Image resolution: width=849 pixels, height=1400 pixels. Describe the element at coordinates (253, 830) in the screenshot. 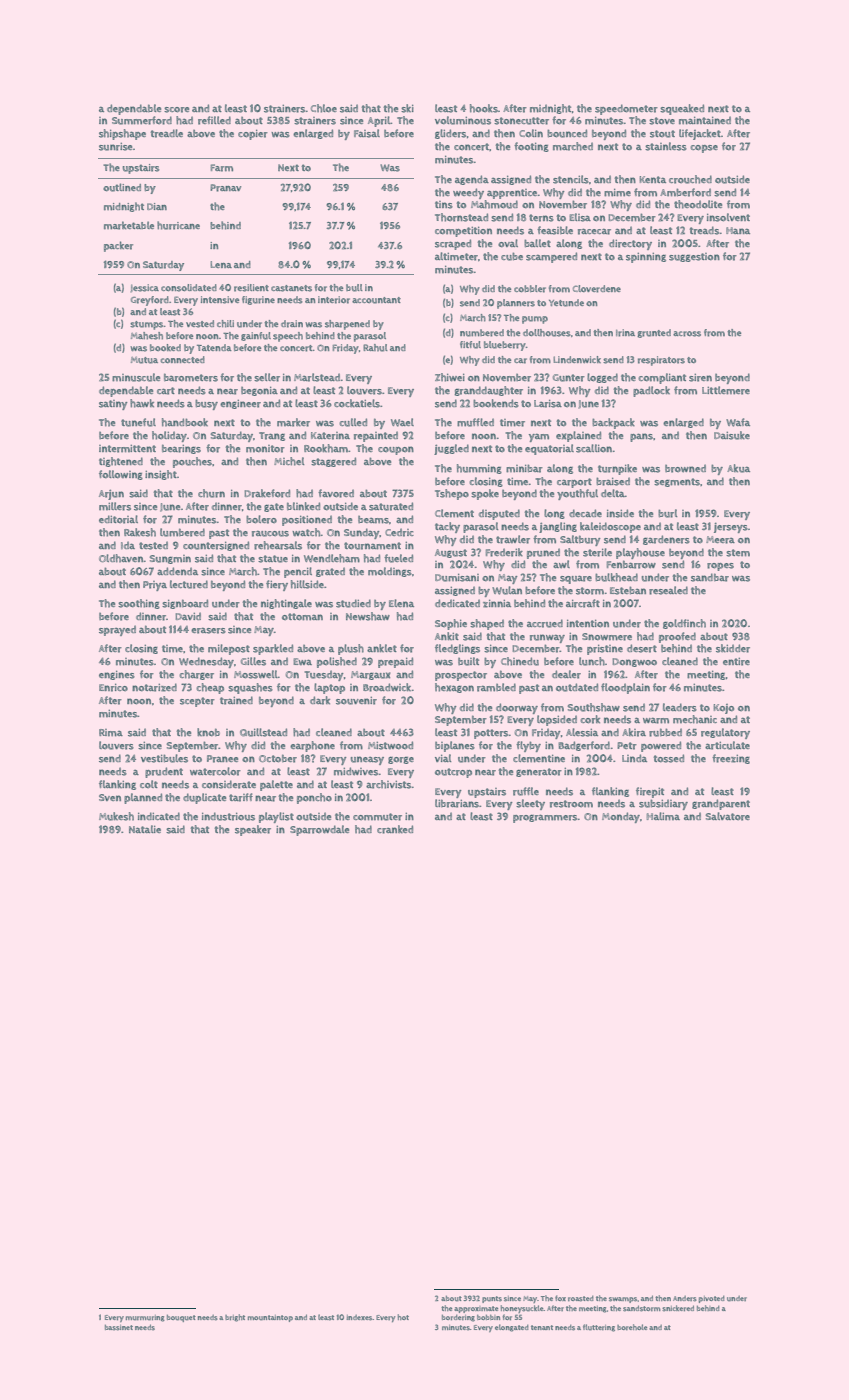

I see `speaker` at that location.
